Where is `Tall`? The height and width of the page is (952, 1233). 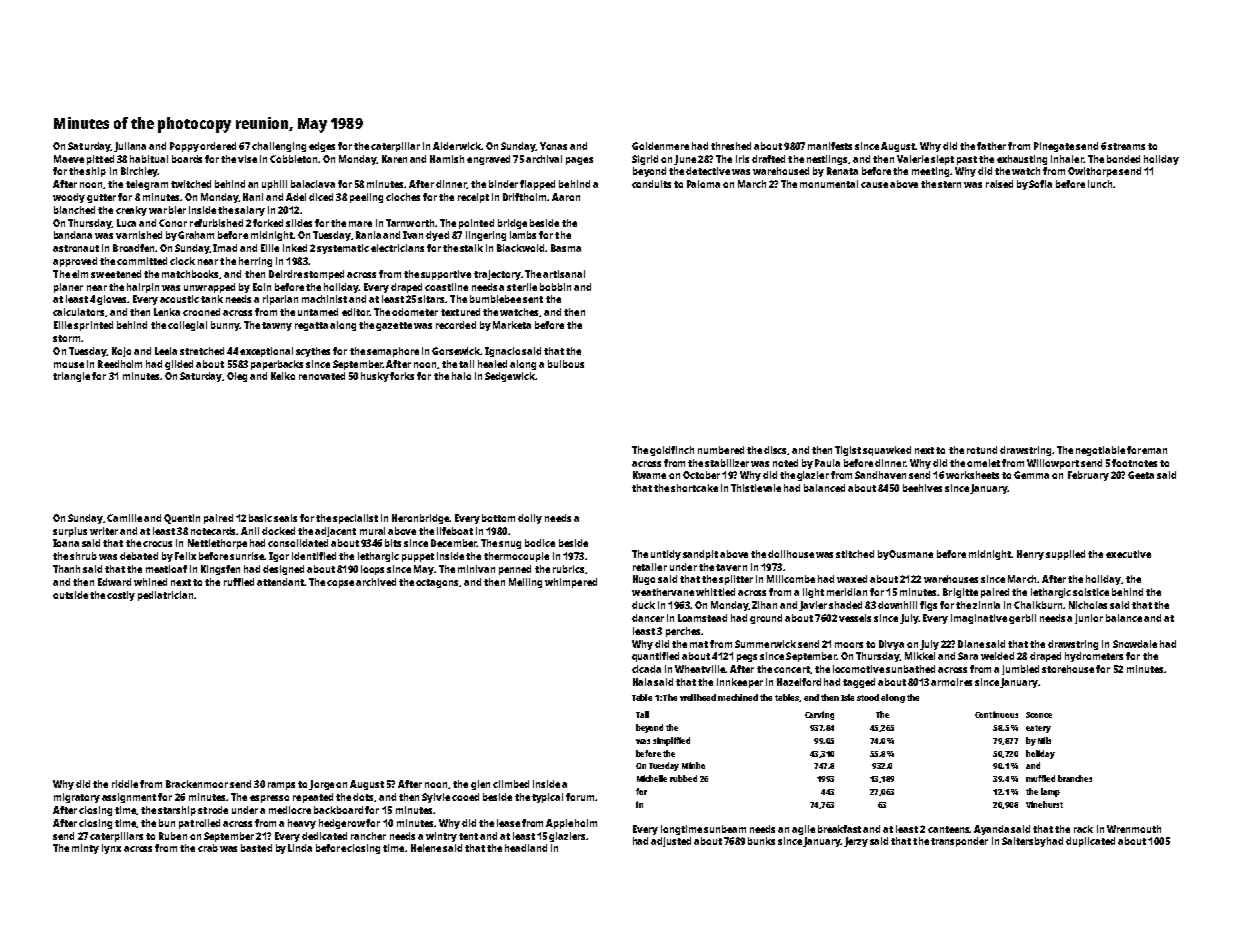
Tall is located at coordinates (642, 714).
